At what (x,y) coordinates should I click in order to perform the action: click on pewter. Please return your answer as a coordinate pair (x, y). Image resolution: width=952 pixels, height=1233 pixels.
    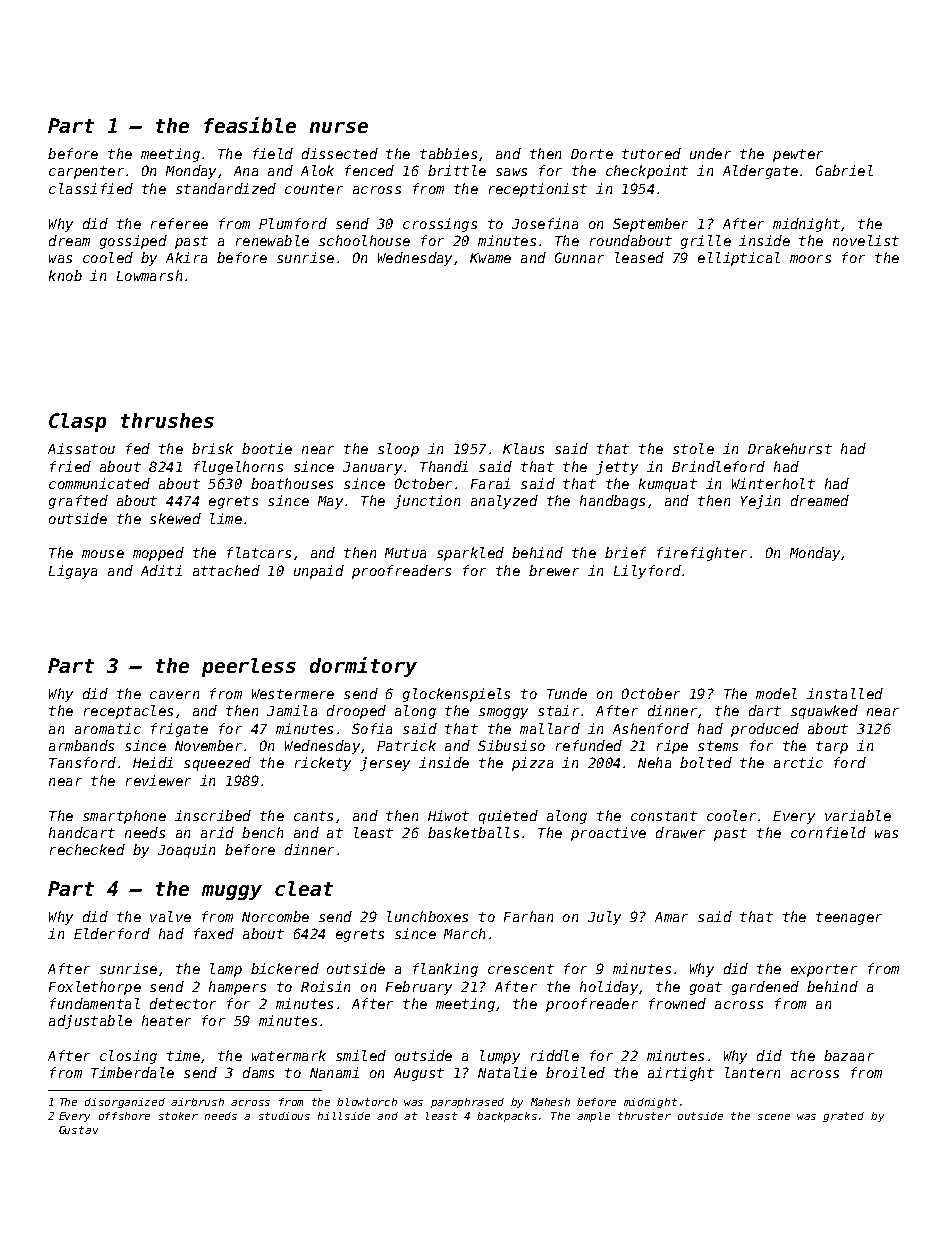
    Looking at the image, I should click on (798, 155).
